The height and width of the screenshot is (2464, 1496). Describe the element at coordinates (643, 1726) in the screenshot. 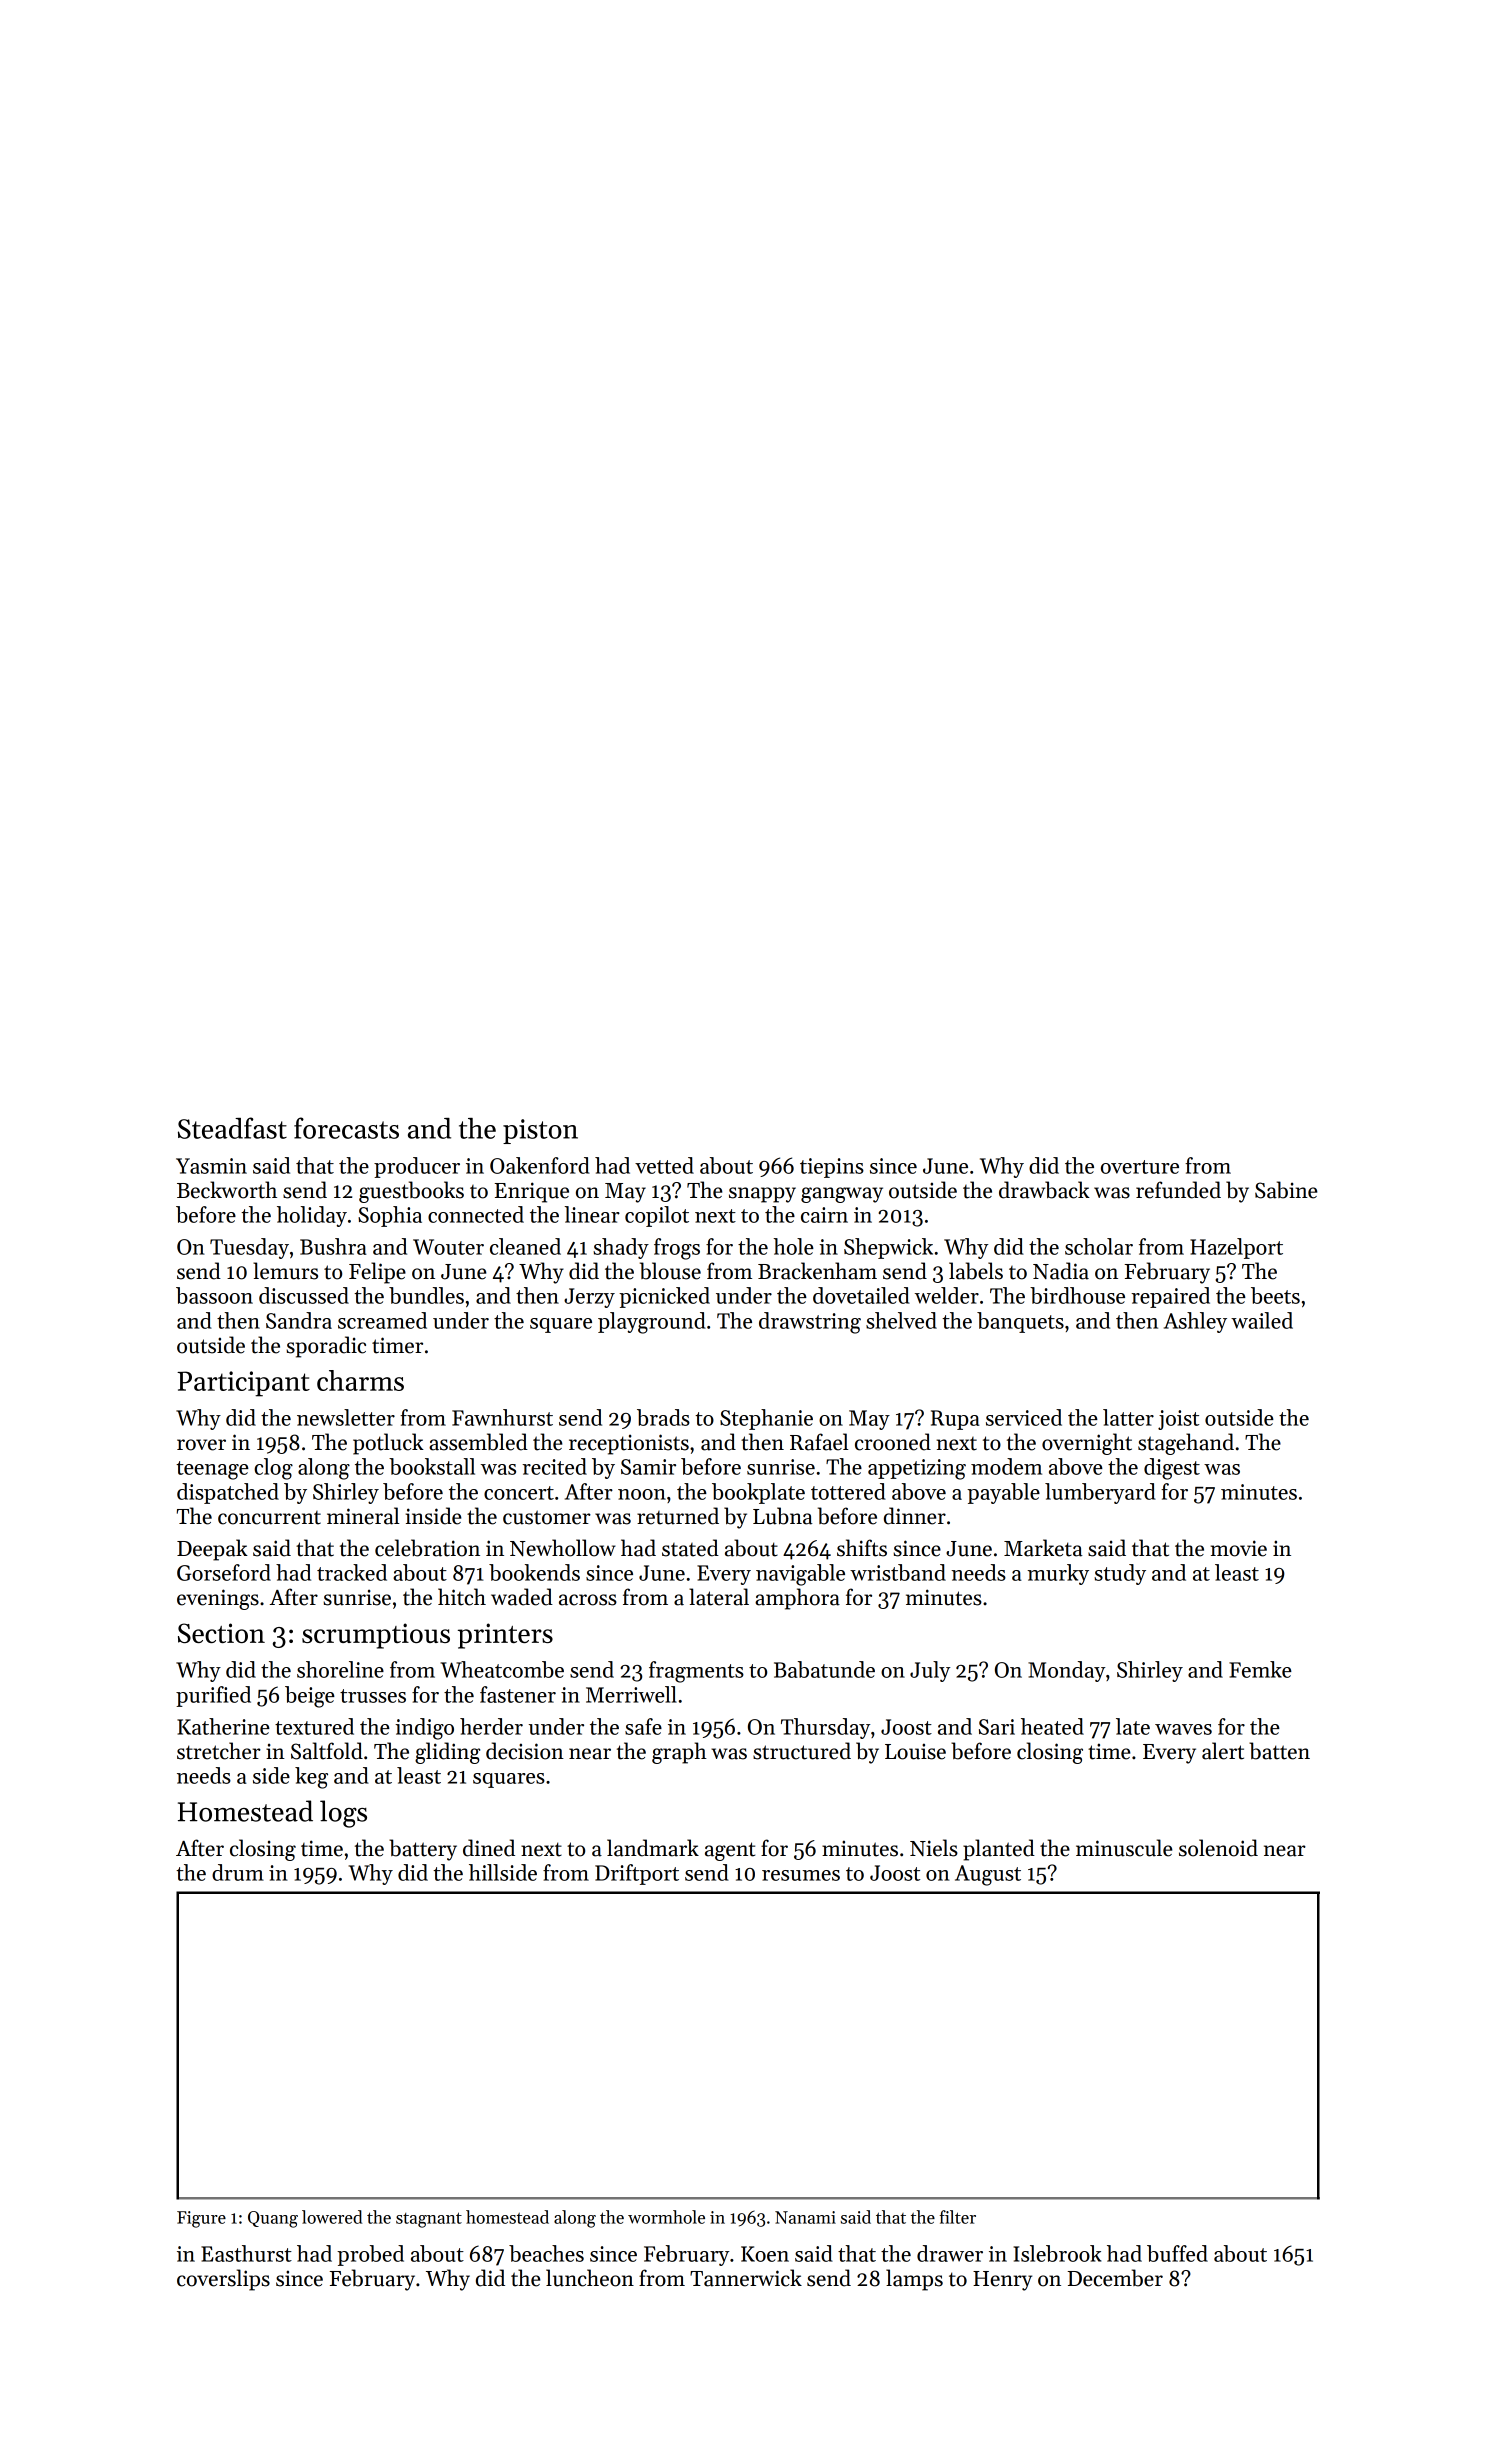

I see `safe` at that location.
